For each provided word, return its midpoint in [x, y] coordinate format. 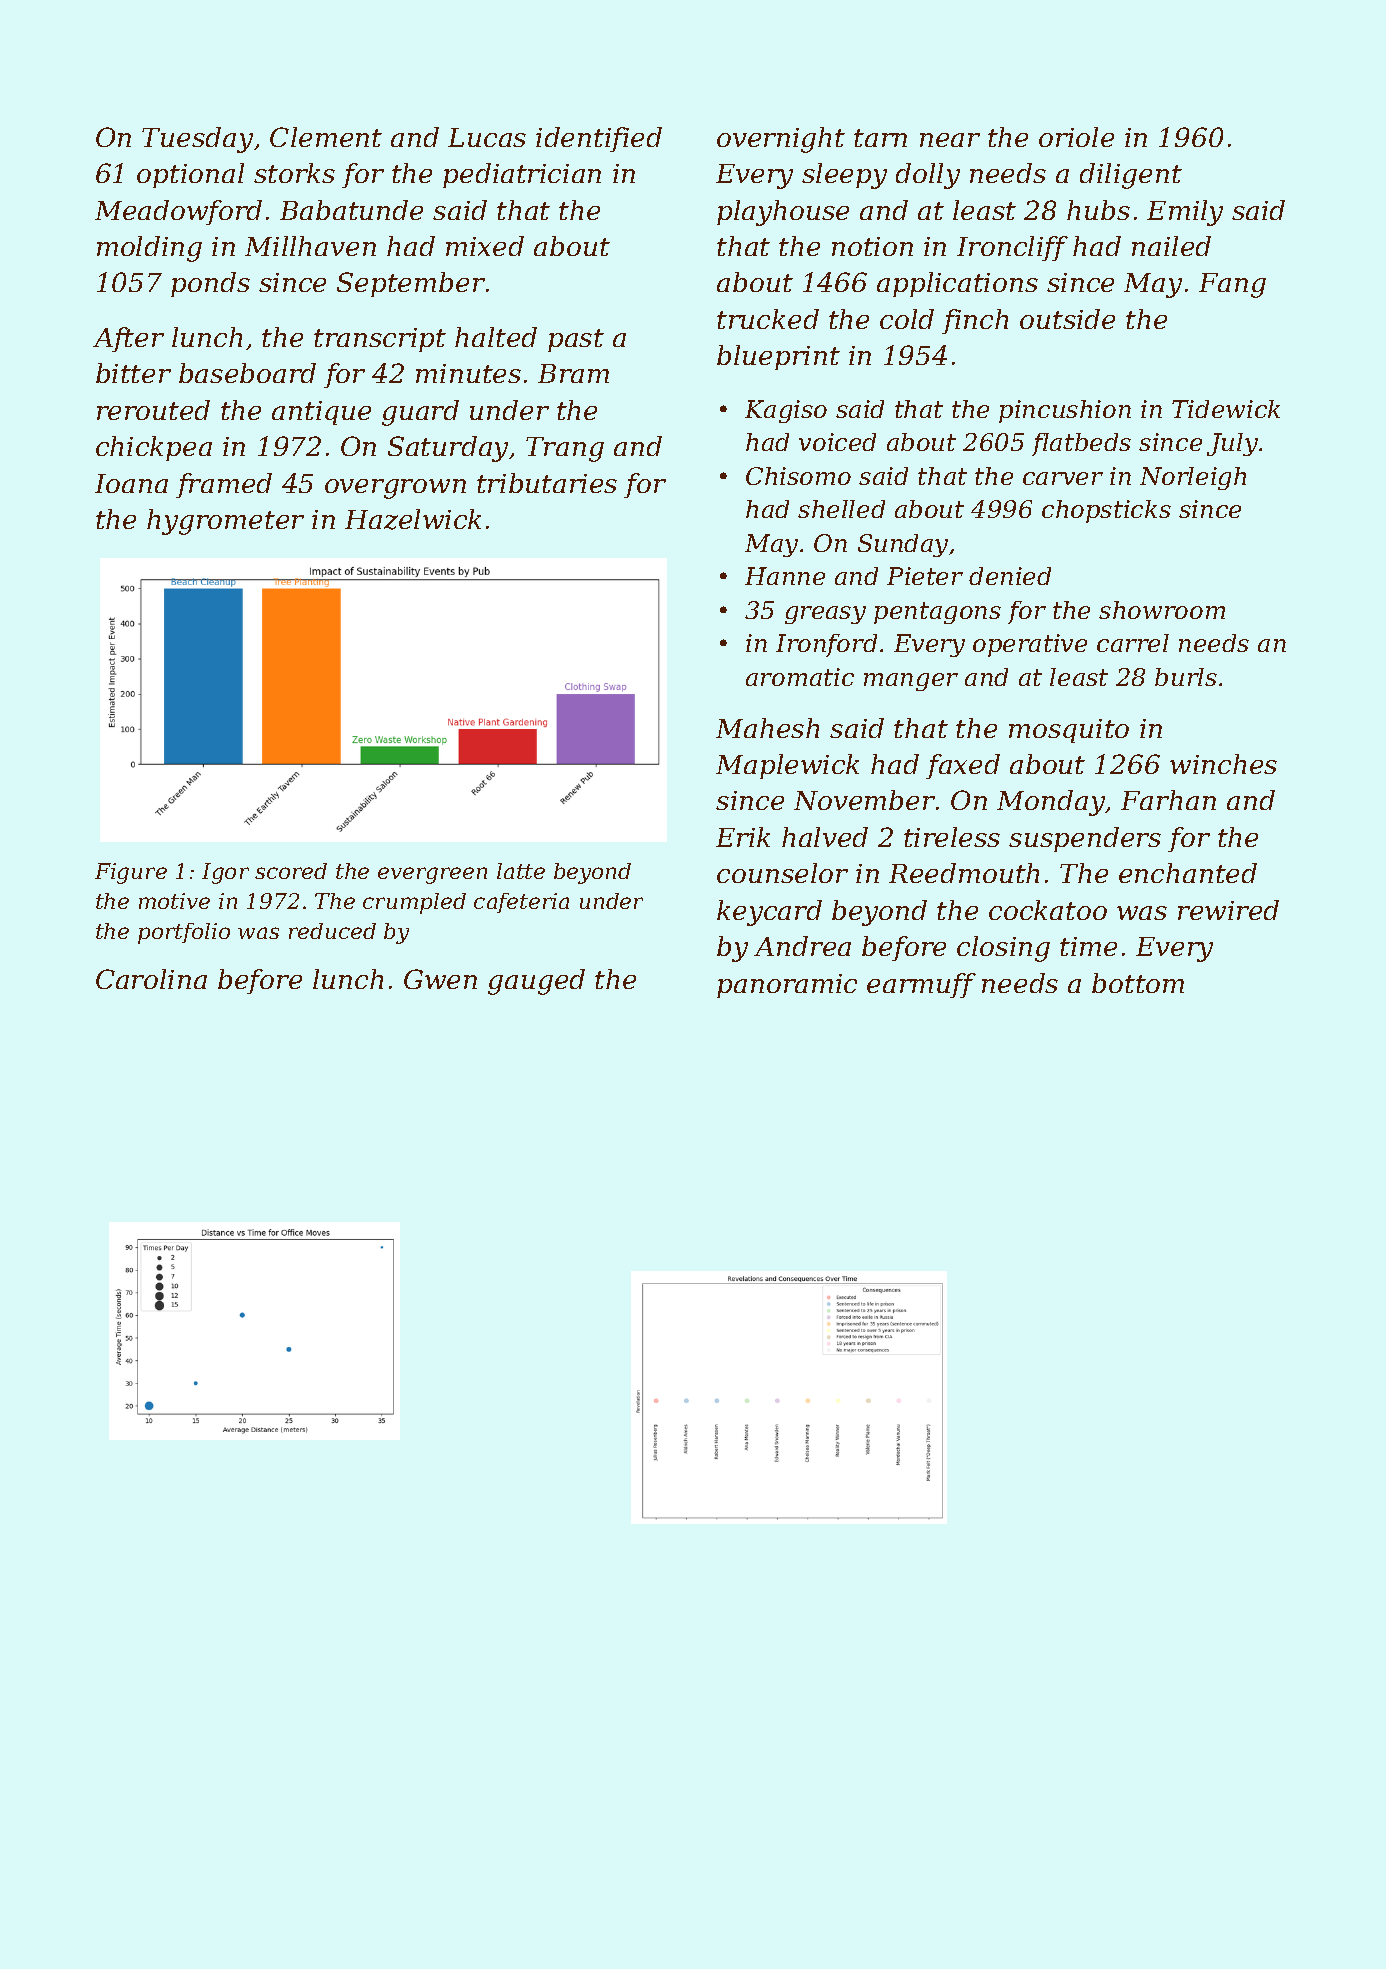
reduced [332, 931]
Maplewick [787, 766]
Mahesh [767, 728]
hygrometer [225, 522]
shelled [841, 509]
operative [1030, 645]
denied [1010, 576]
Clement [326, 137]
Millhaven [310, 246]
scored [291, 871]
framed [224, 485]
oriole [1076, 137]
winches [1223, 764]
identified [599, 139]
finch [975, 321]
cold [907, 319]
